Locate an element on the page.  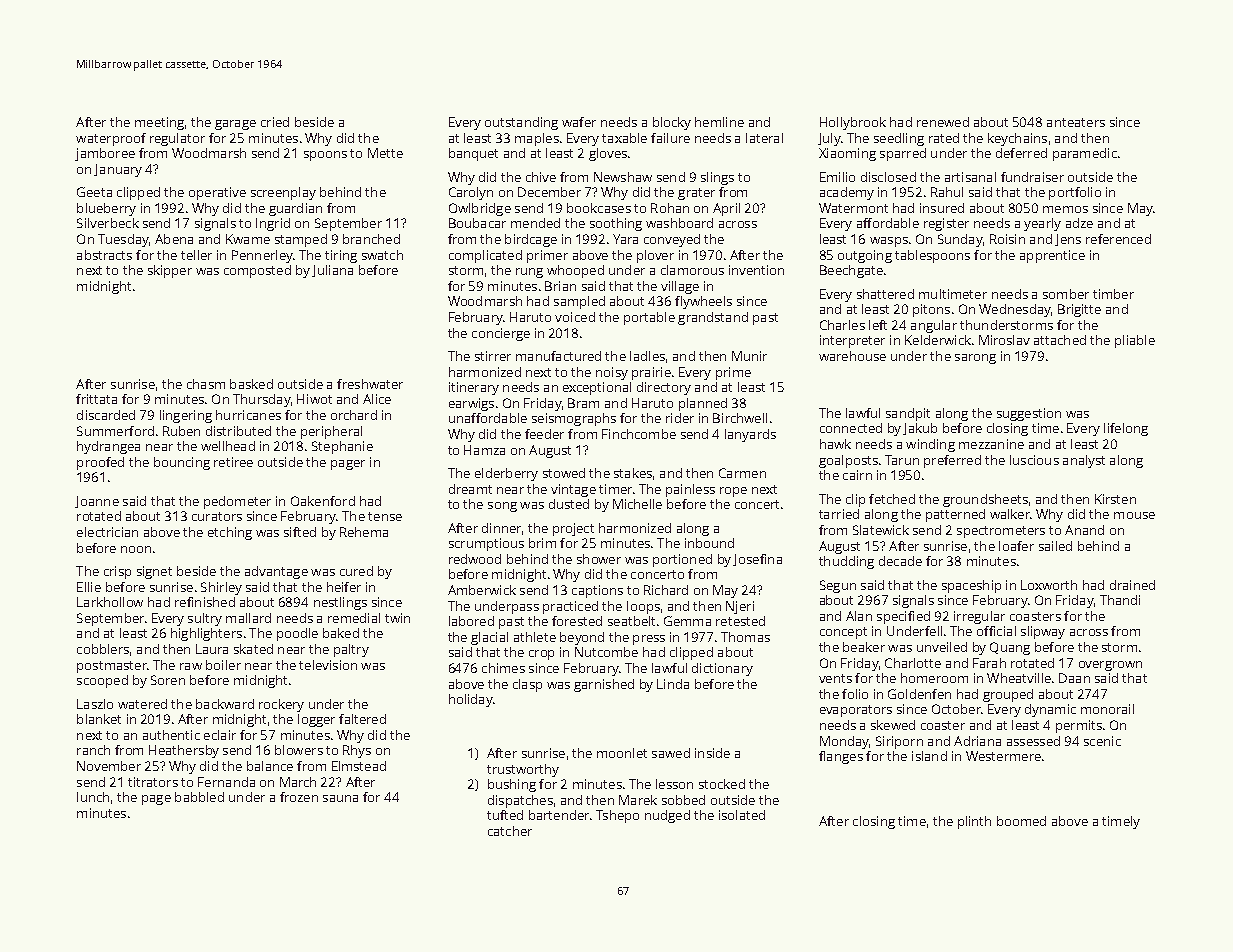
Mette is located at coordinates (385, 153).
